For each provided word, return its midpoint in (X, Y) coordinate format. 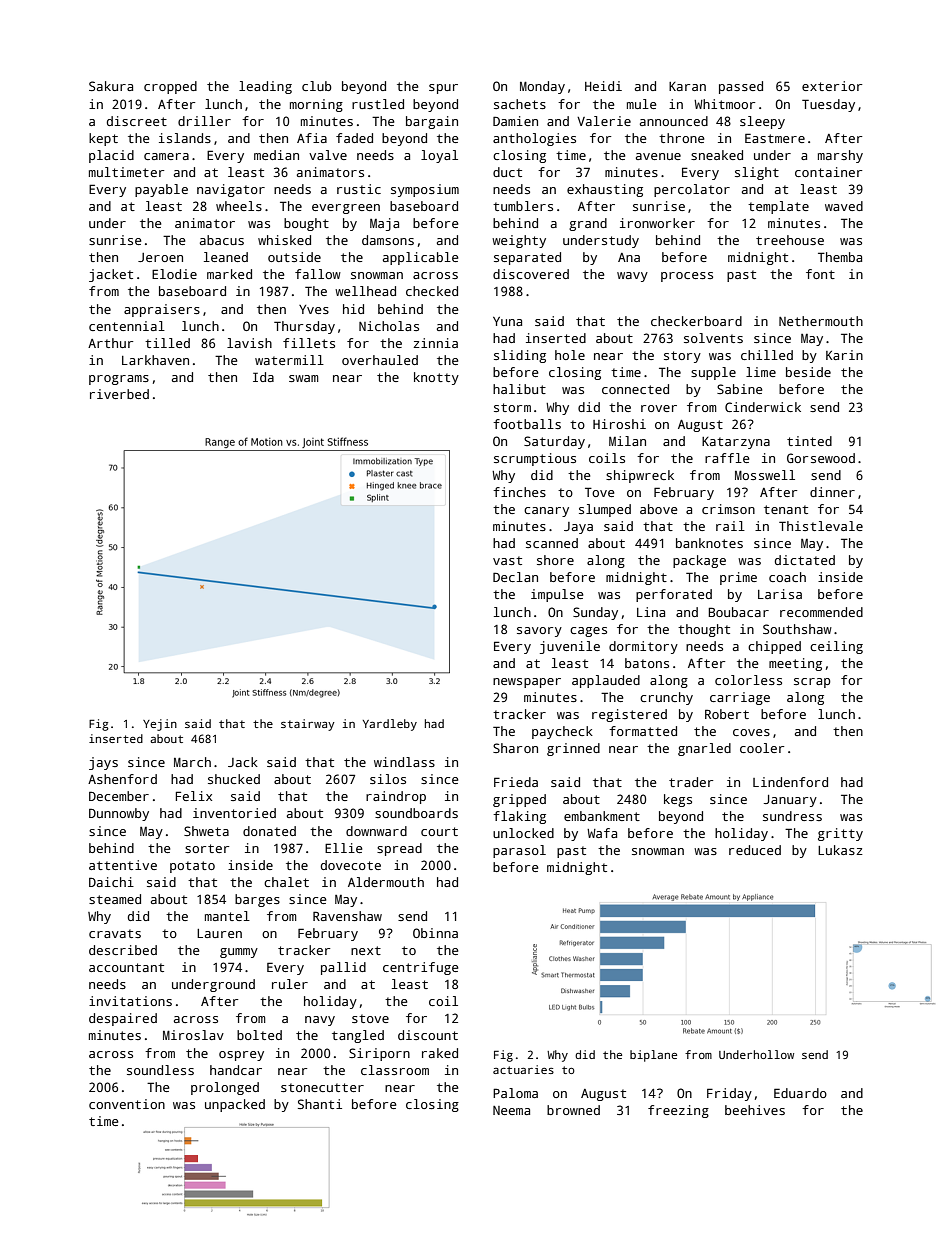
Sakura (111, 86)
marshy (840, 156)
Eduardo (800, 1093)
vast (507, 560)
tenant (786, 509)
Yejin (160, 725)
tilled (167, 343)
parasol (519, 851)
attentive (123, 865)
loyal (439, 156)
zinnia (435, 343)
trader (691, 782)
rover (659, 408)
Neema (511, 1110)
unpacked (235, 1105)
